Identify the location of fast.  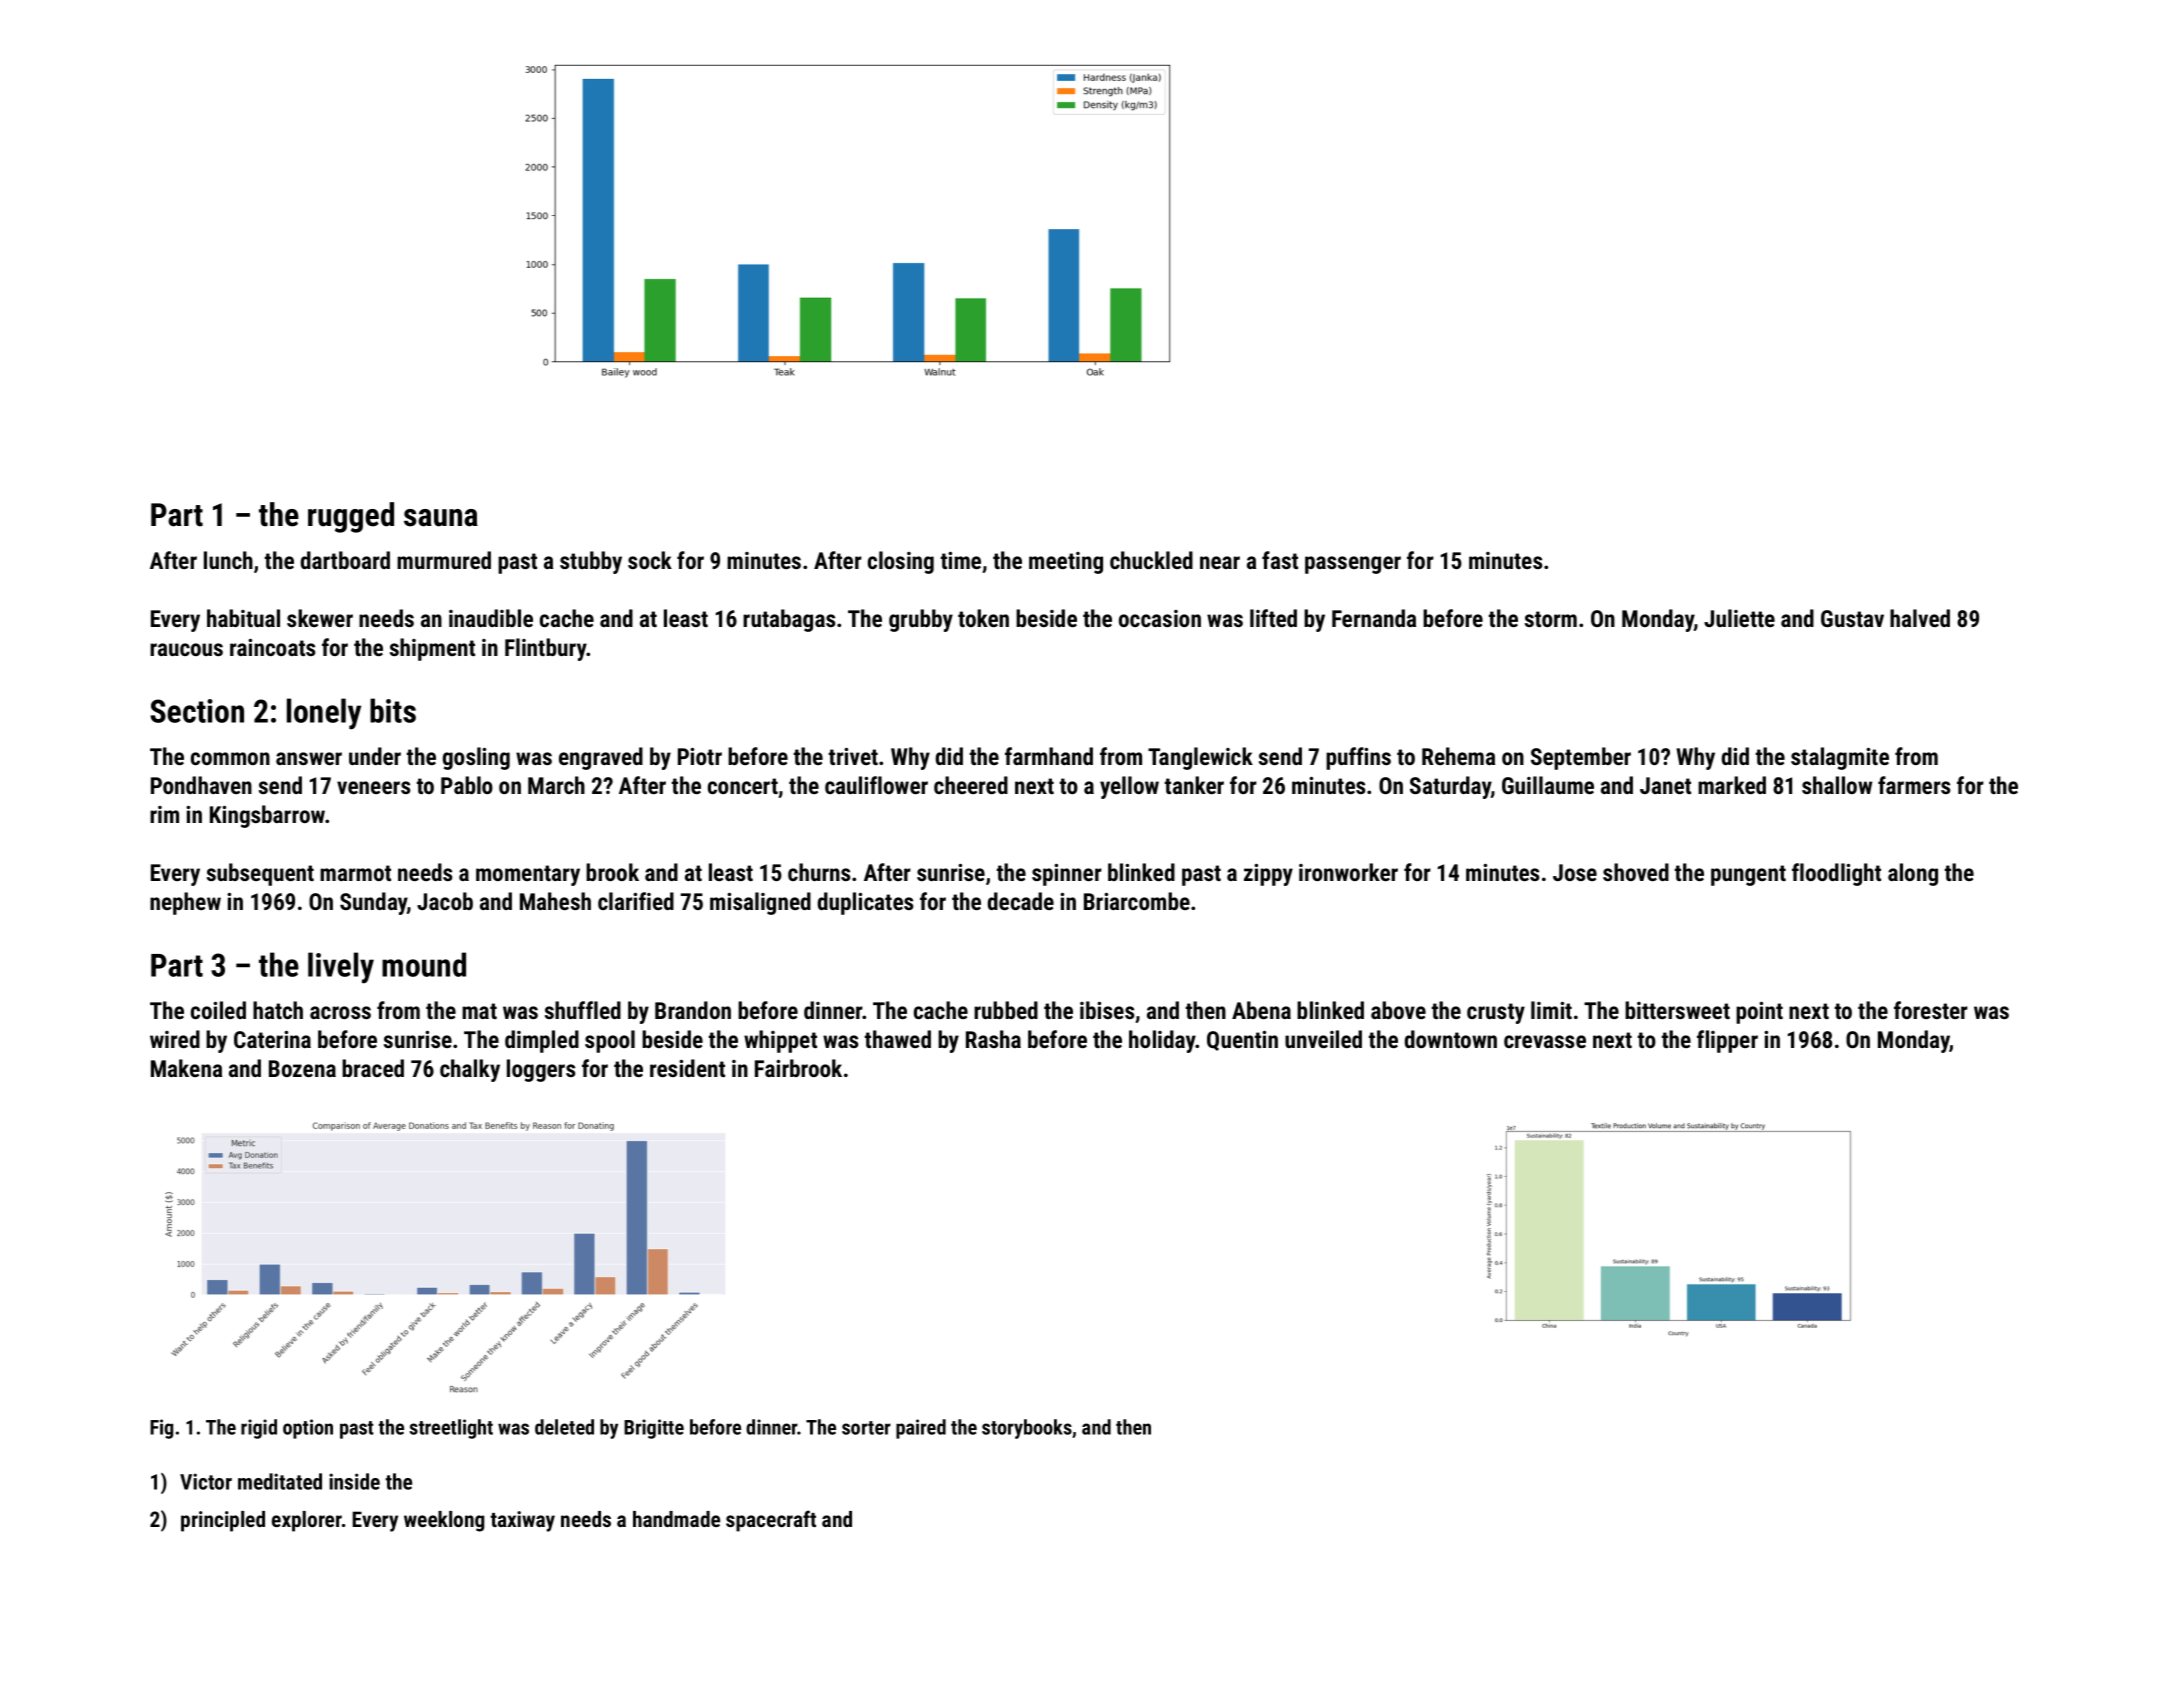
(1280, 560).
